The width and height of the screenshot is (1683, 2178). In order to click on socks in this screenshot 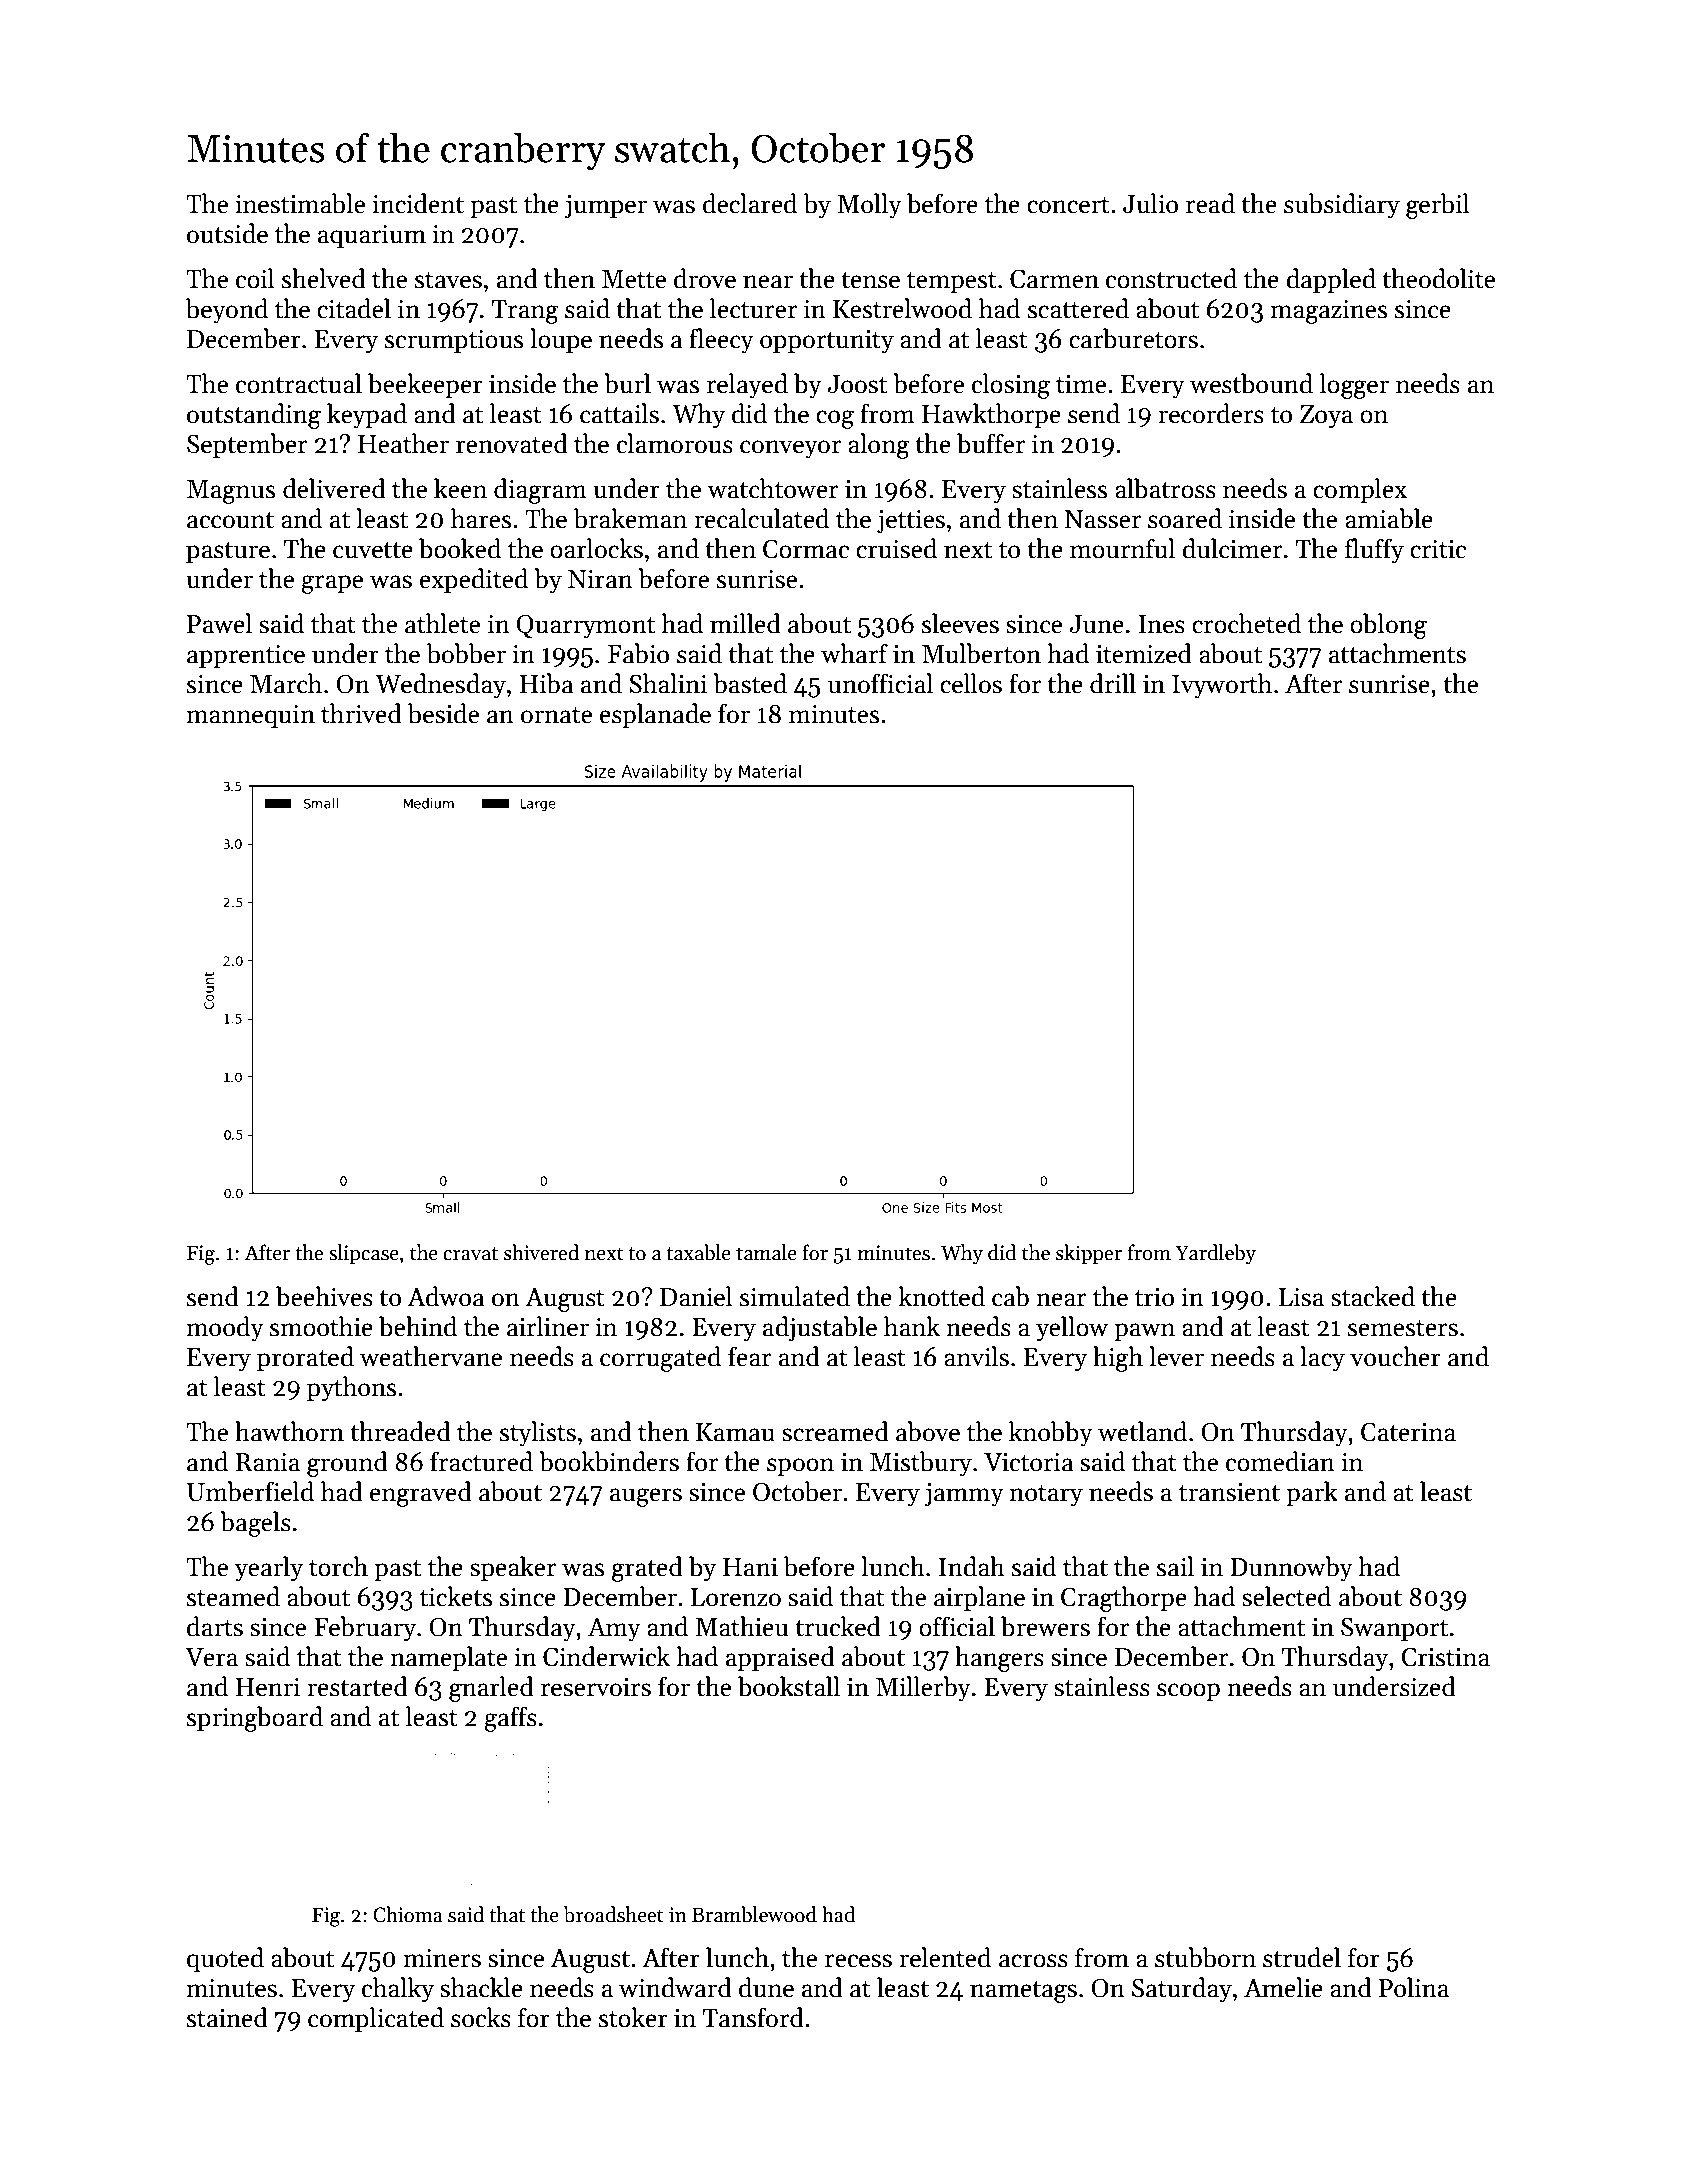, I will do `click(481, 2017)`.
